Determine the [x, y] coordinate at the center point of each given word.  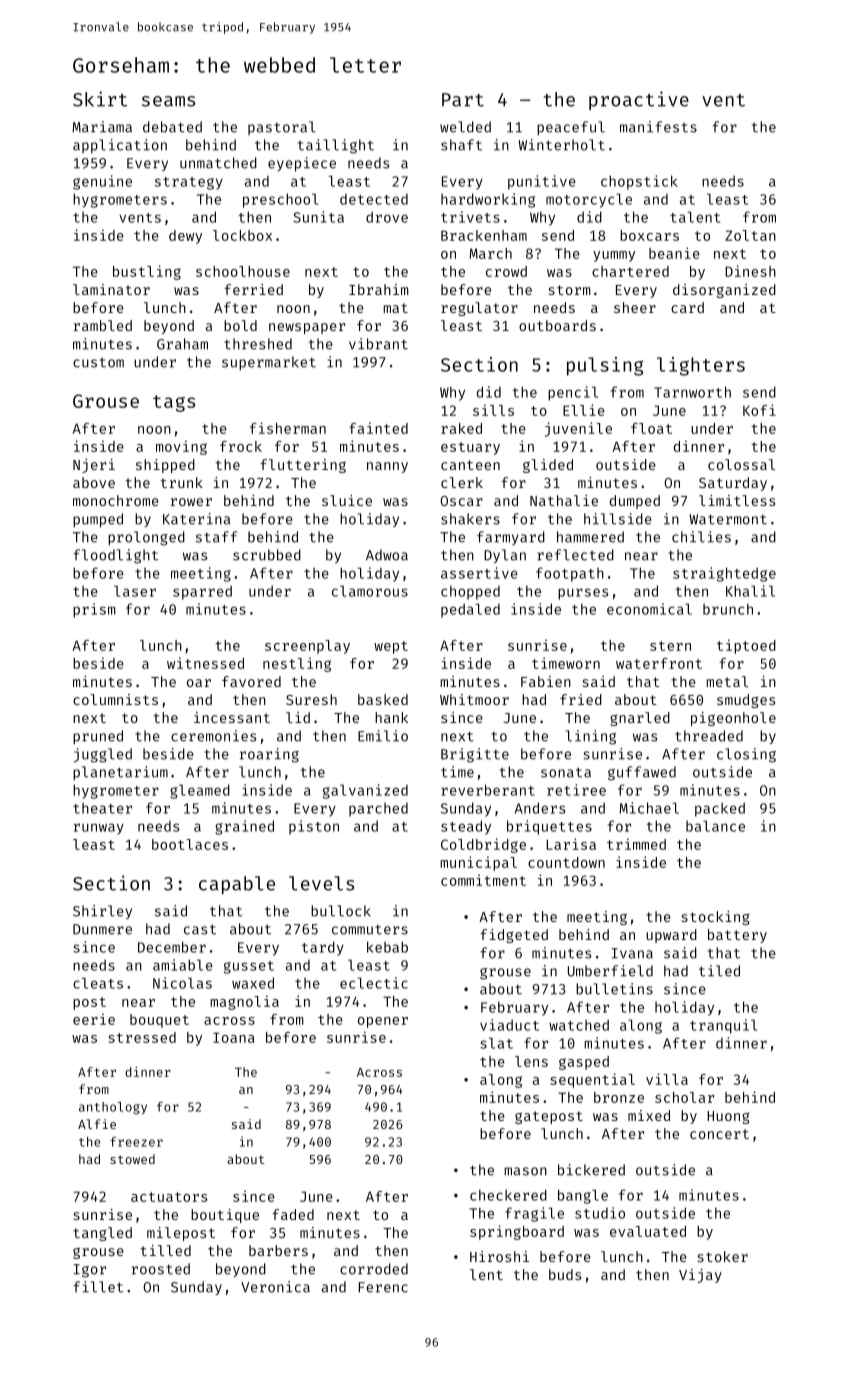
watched [579, 1025]
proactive [639, 100]
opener [383, 1022]
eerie [94, 1019]
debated [172, 127]
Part [463, 100]
